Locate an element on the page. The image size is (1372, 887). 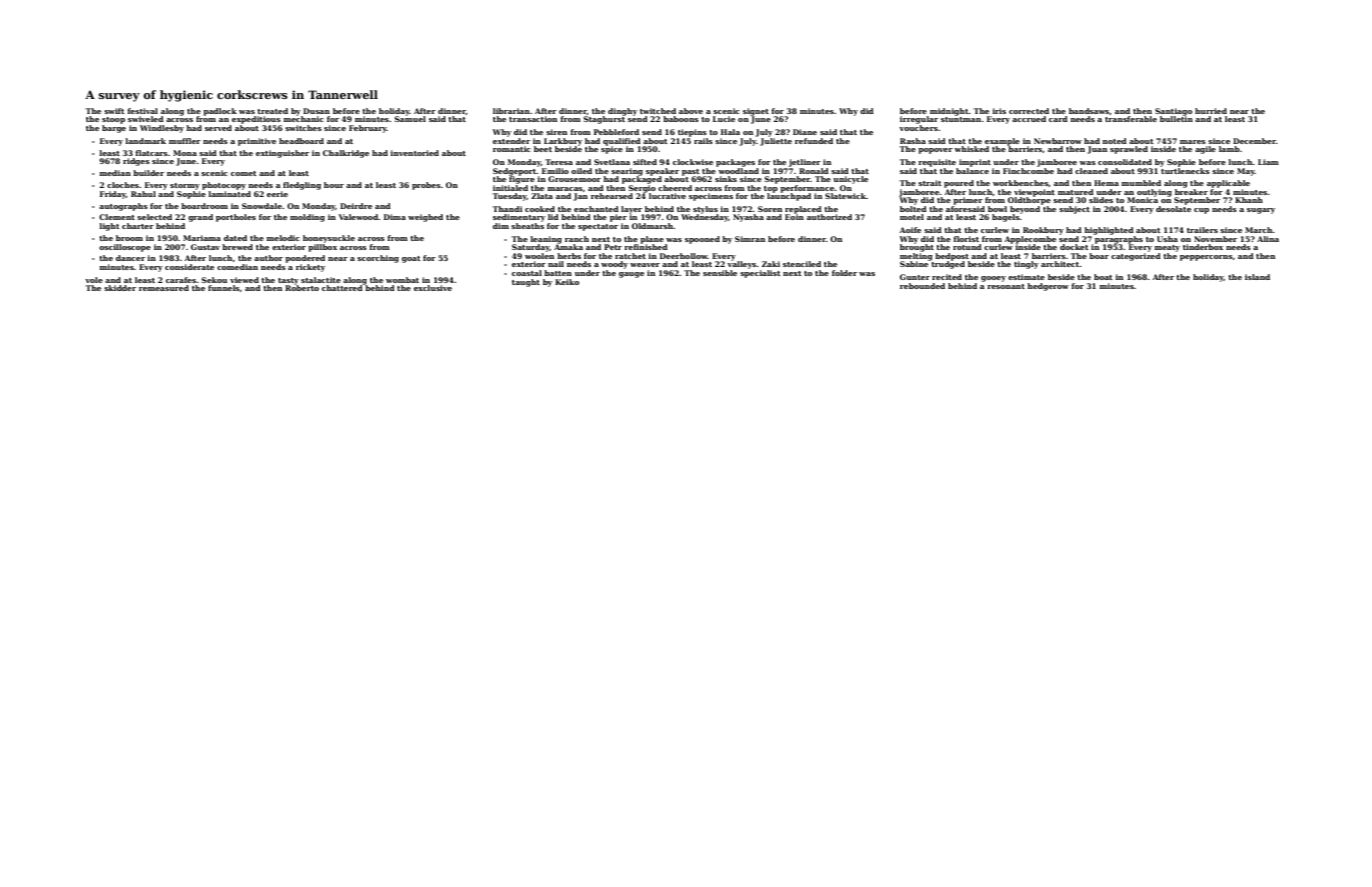
mares is located at coordinates (1193, 142).
